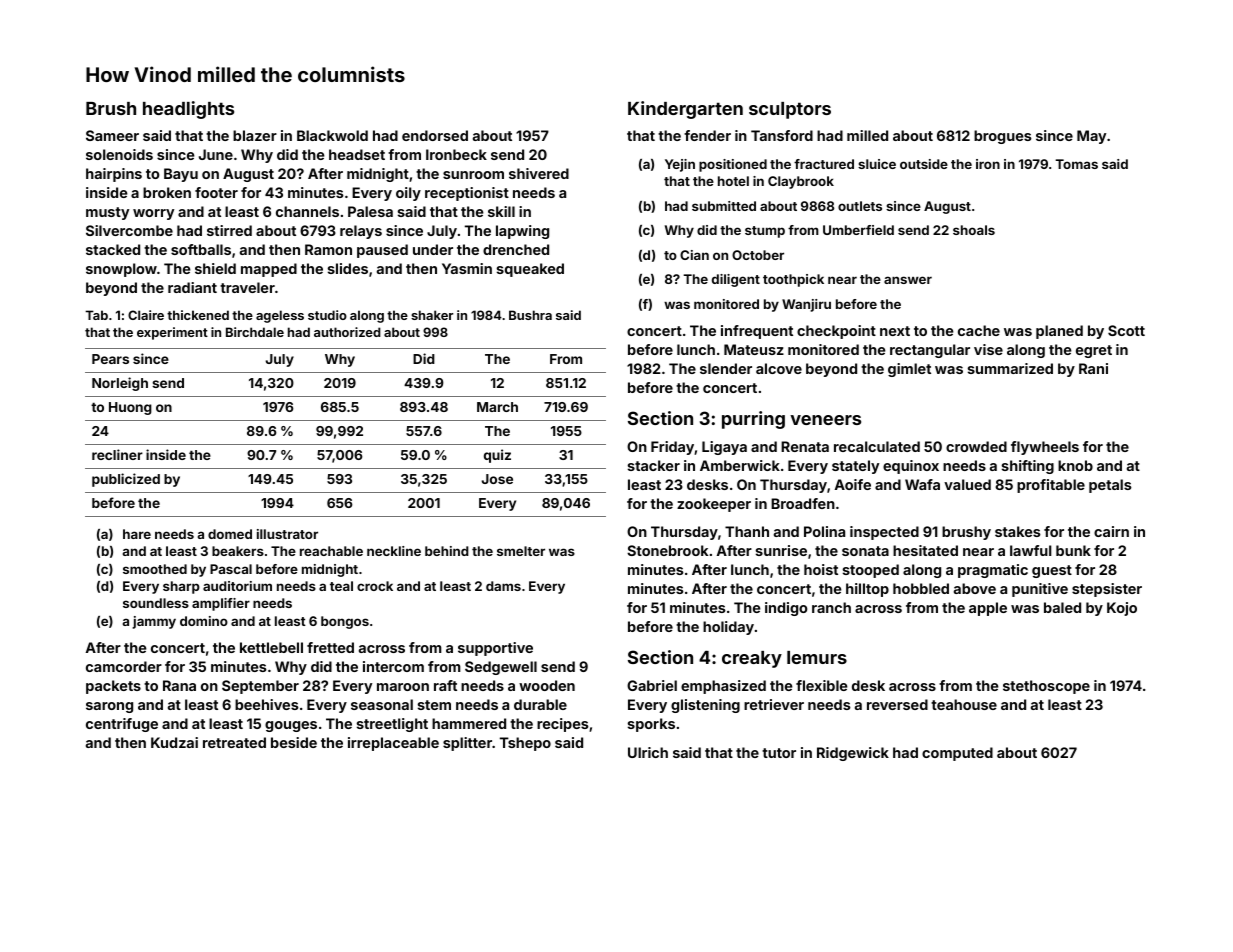 This document has width=1233, height=952. I want to click on Kudzai, so click(174, 742).
